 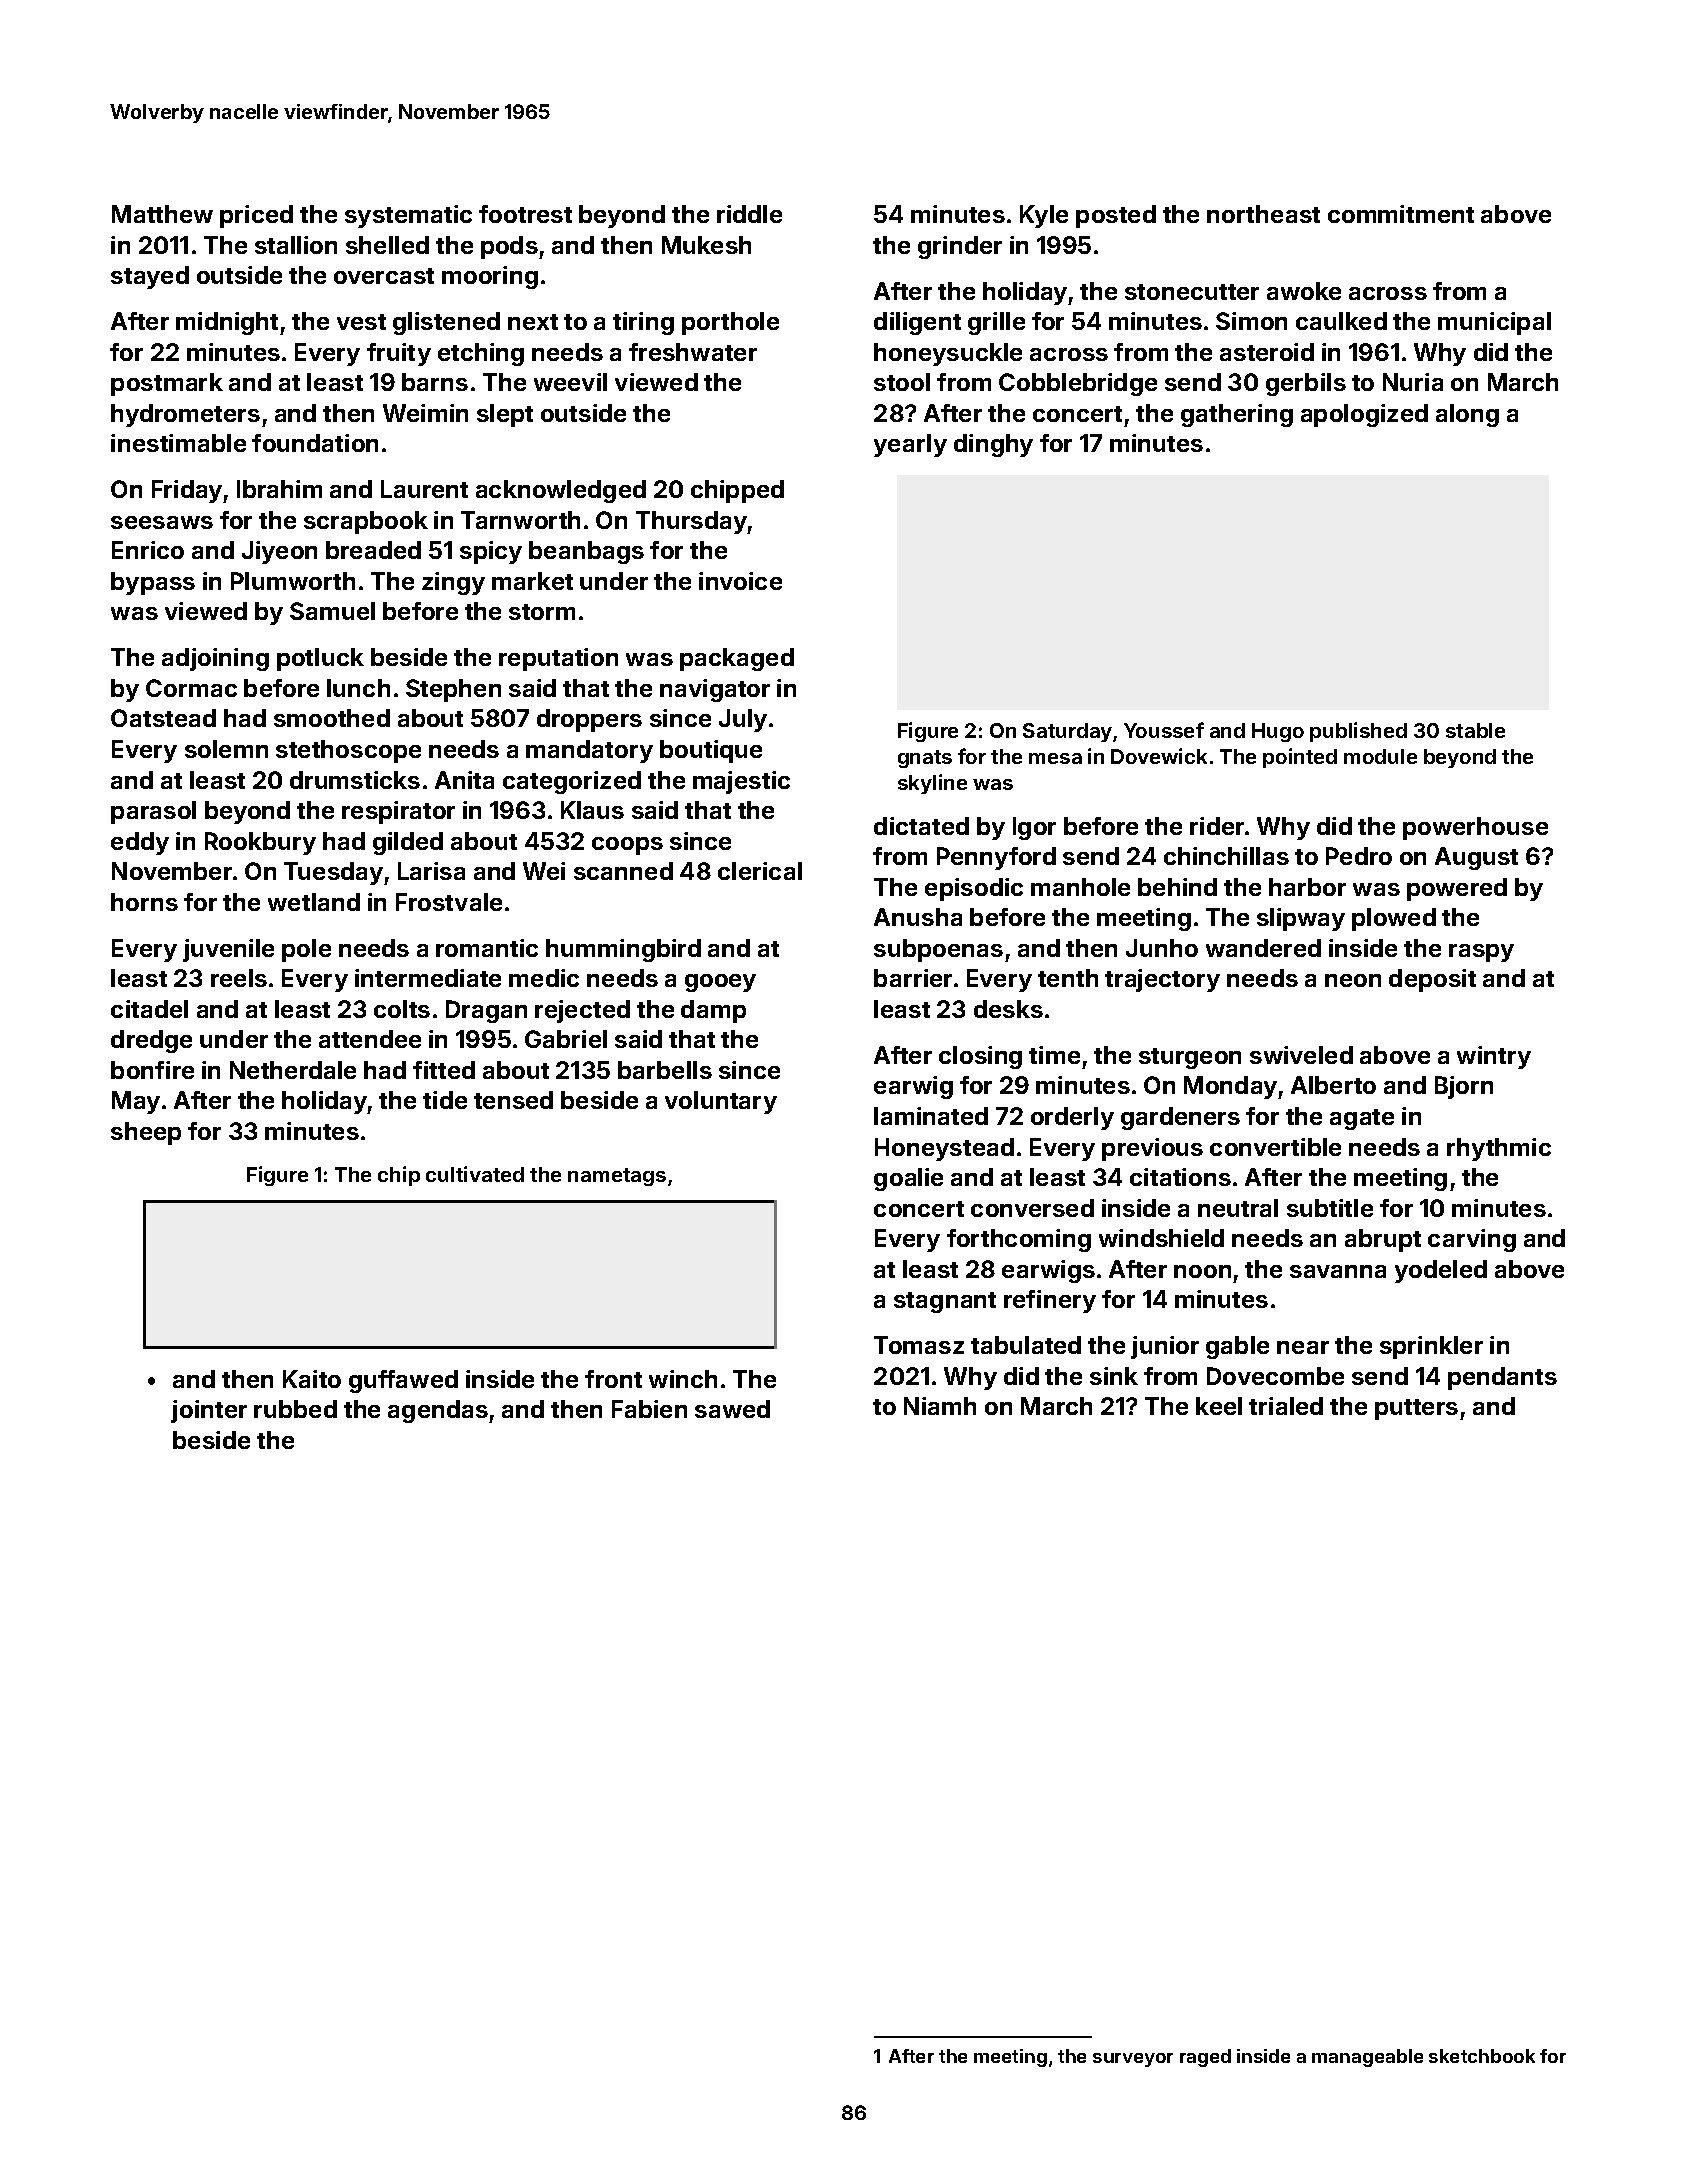 What do you see at coordinates (948, 354) in the page?
I see `honeysuckle` at bounding box center [948, 354].
